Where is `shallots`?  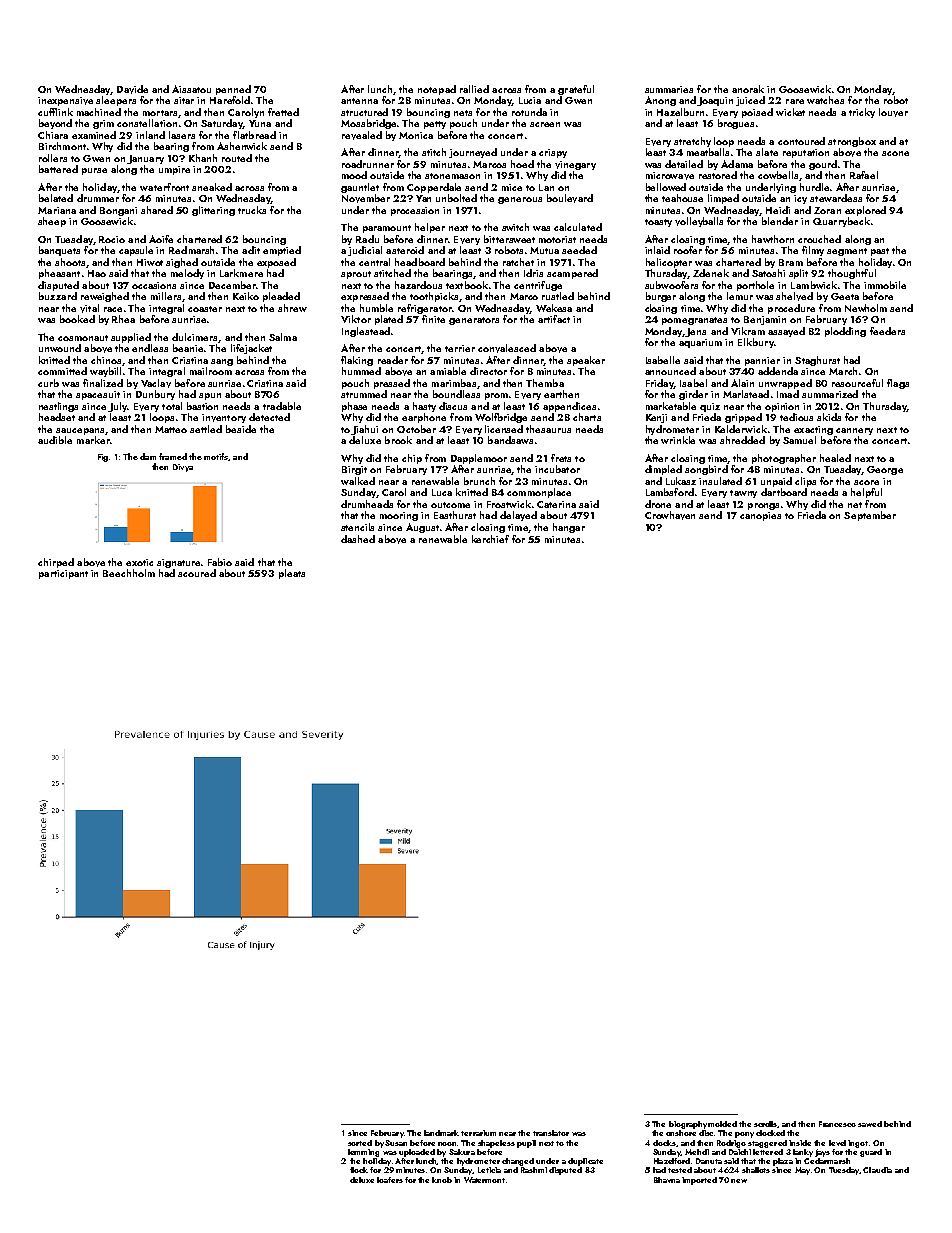
shallots is located at coordinates (756, 1170).
